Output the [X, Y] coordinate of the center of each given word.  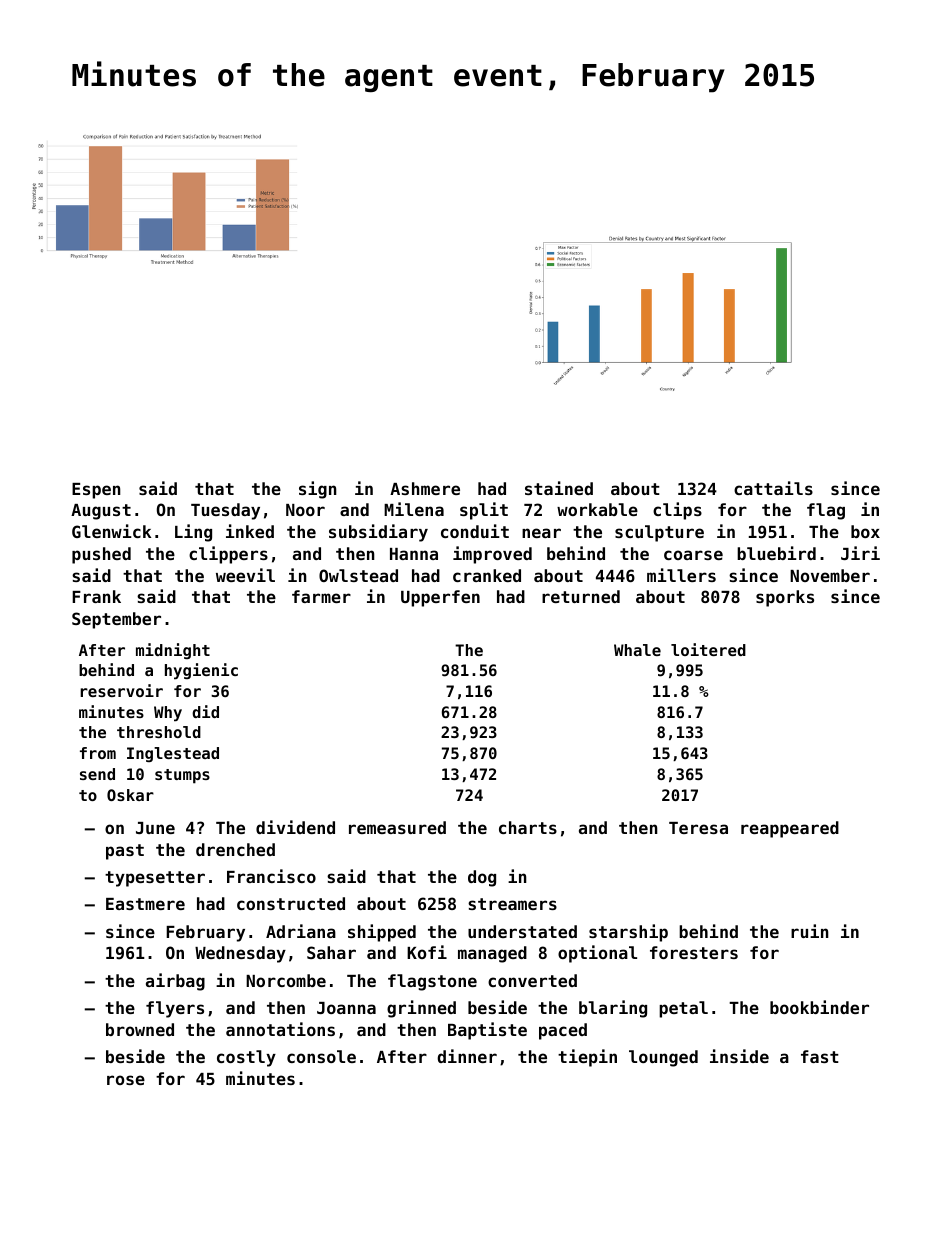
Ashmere [425, 488]
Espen [96, 491]
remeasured [397, 827]
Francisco [271, 876]
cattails [773, 488]
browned [140, 1029]
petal [683, 1009]
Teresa [698, 828]
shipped [382, 933]
